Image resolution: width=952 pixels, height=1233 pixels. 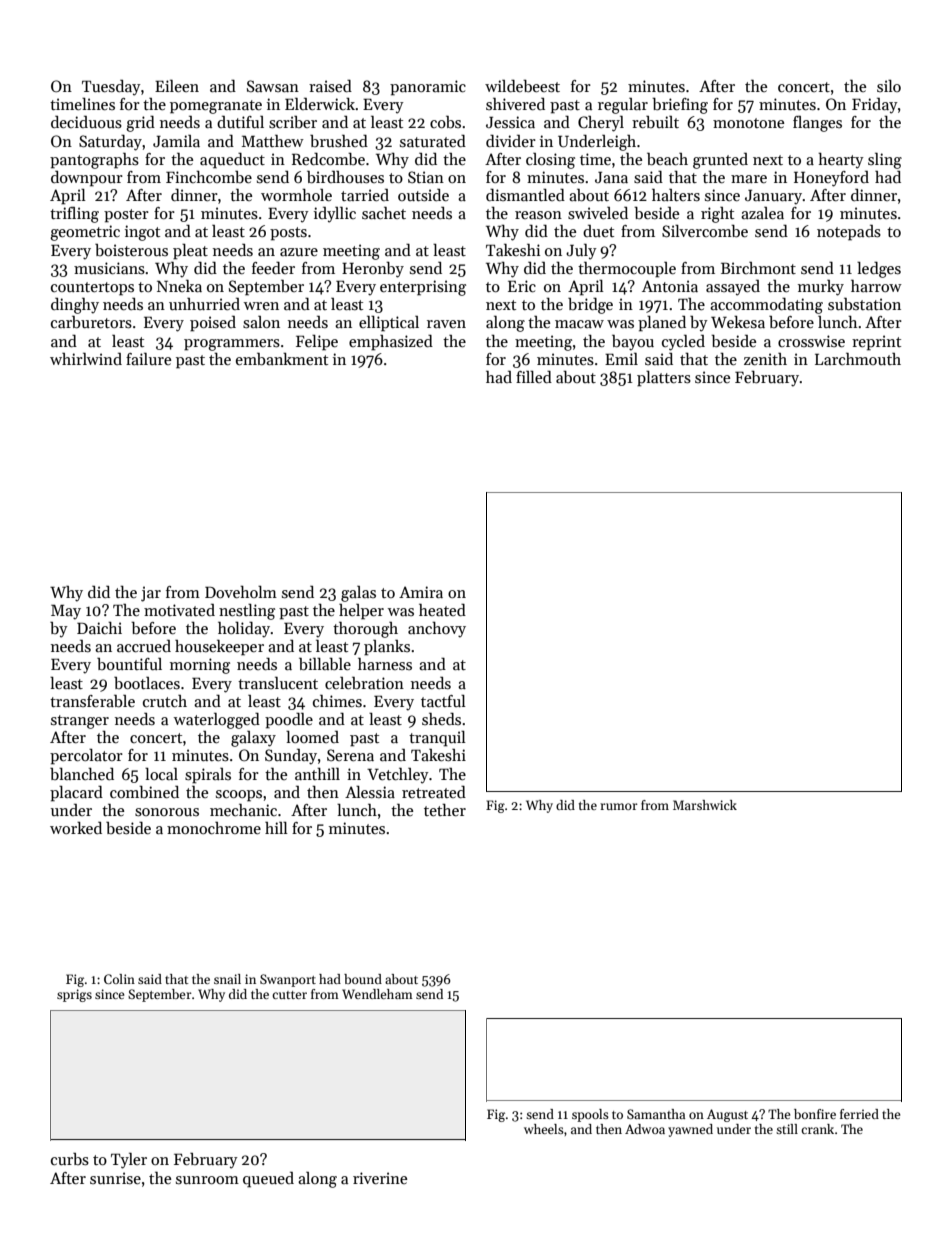 I want to click on jar, so click(x=151, y=594).
